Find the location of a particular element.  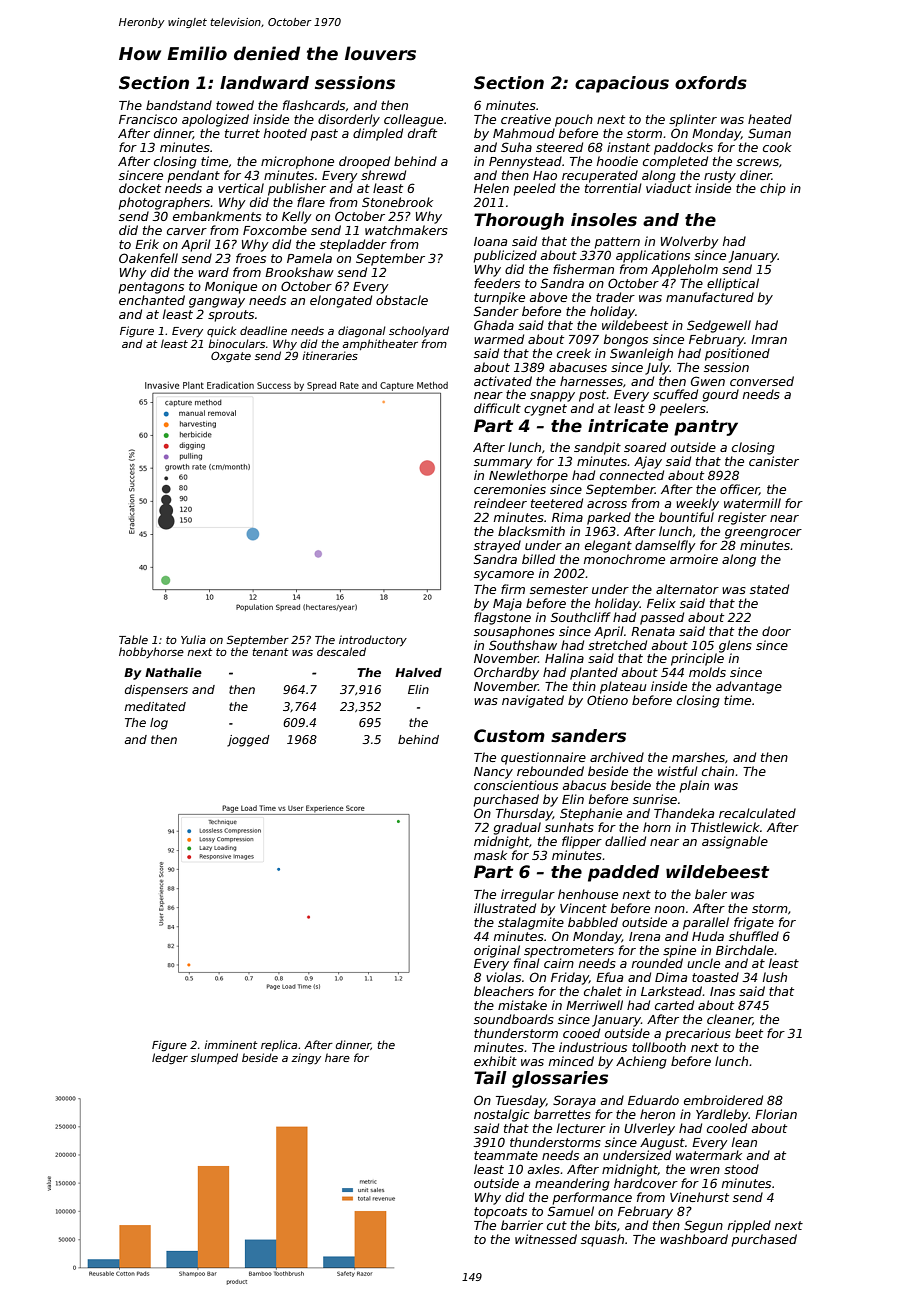

creative is located at coordinates (526, 119).
